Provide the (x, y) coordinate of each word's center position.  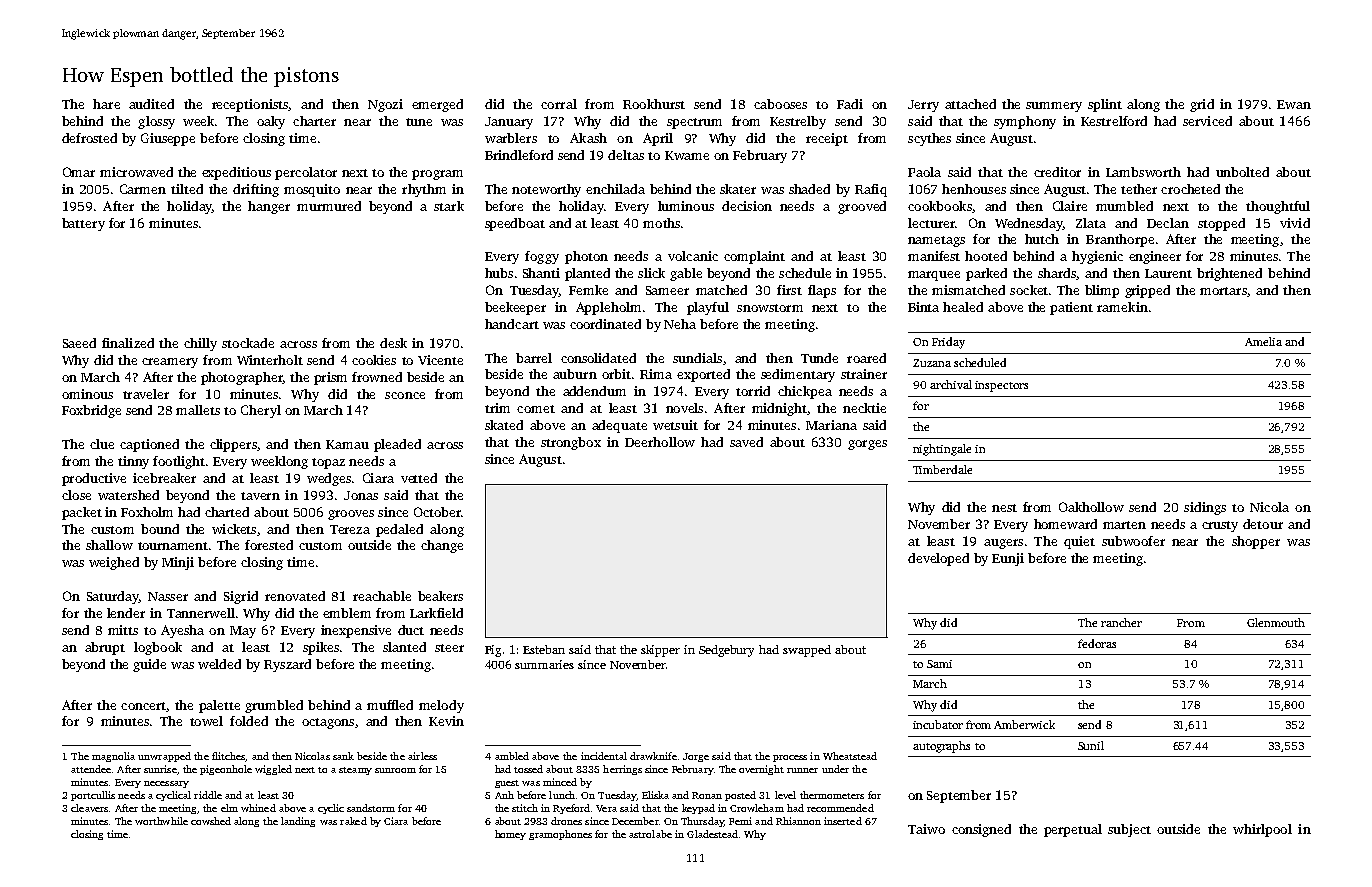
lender (126, 613)
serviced (1207, 121)
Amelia (1263, 341)
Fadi (850, 104)
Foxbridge (91, 411)
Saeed (79, 343)
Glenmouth (1276, 622)
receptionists (250, 105)
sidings (1205, 508)
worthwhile (161, 821)
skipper (660, 651)
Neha (680, 324)
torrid (753, 391)
